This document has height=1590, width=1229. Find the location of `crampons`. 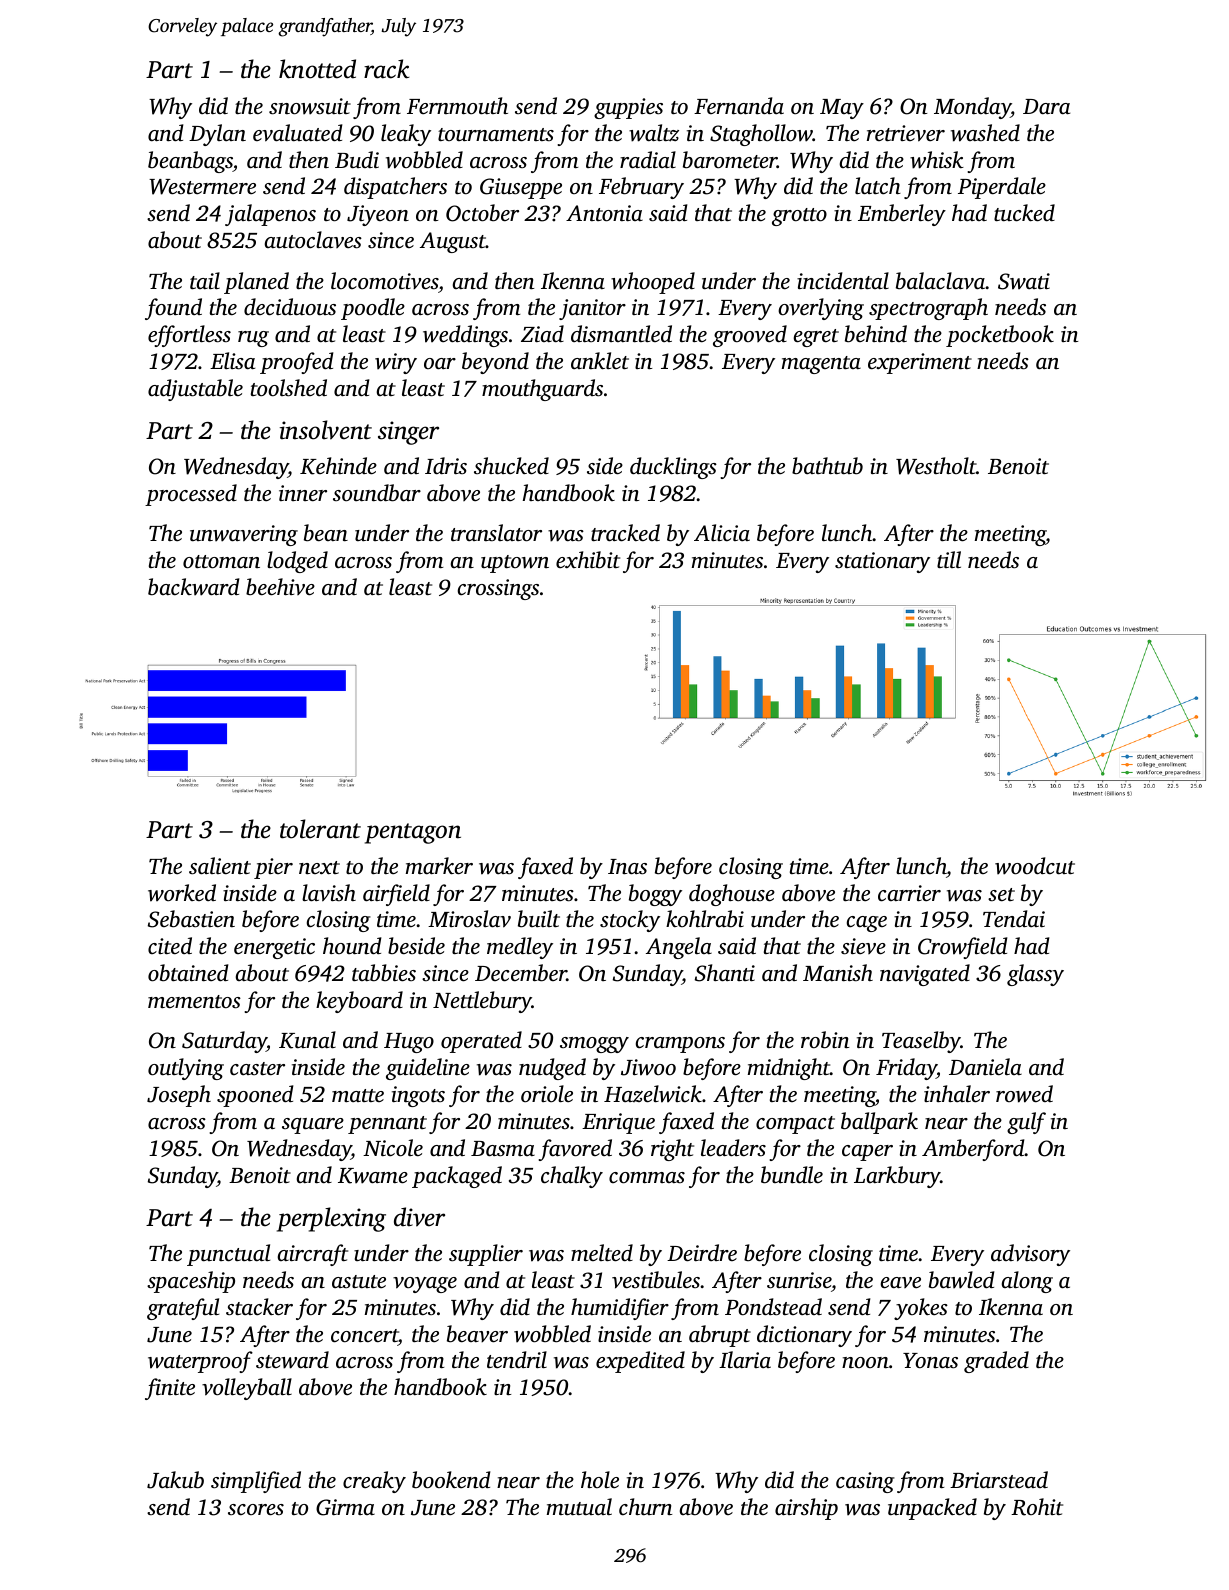

crampons is located at coordinates (680, 1045).
